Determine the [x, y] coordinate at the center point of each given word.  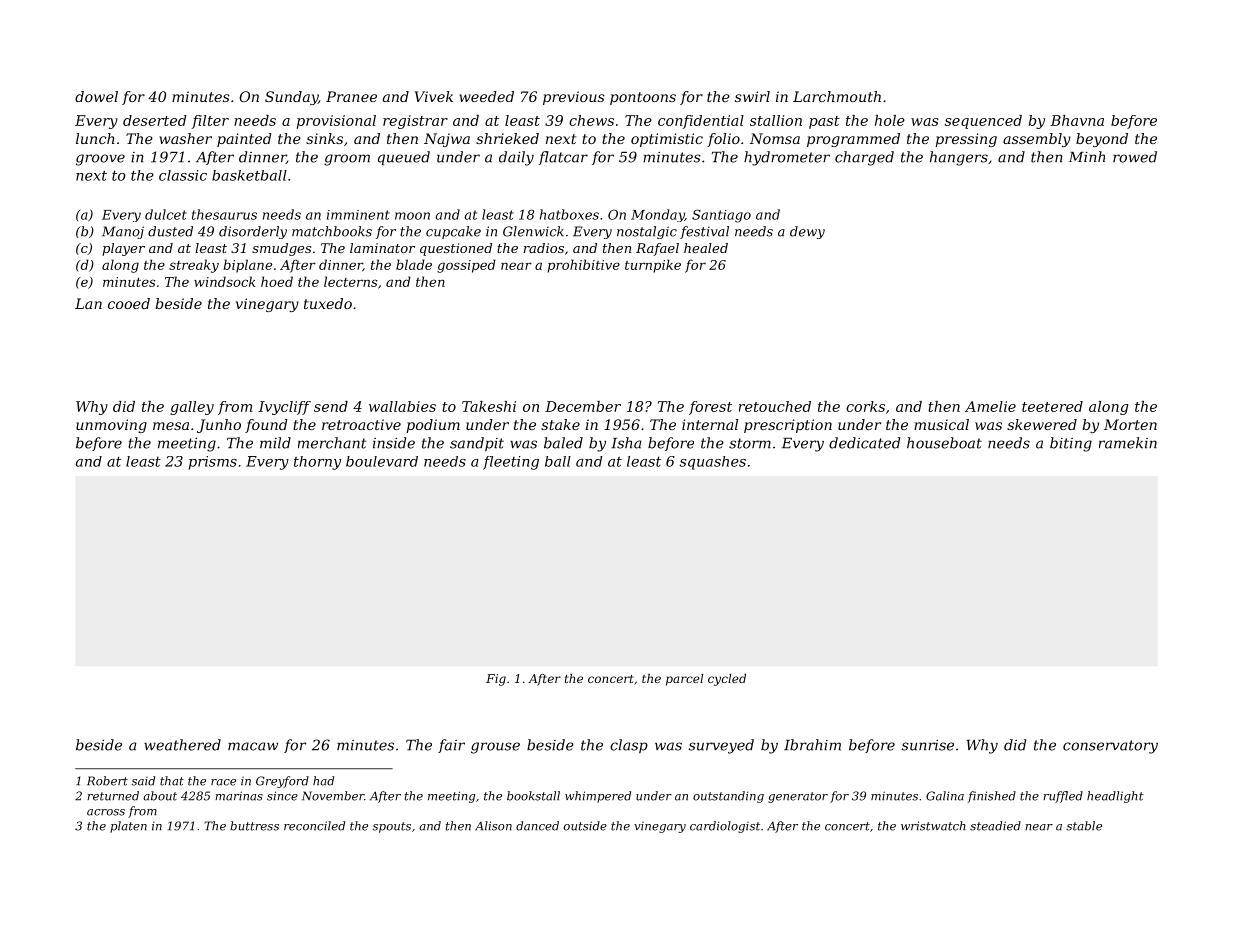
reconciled [314, 826]
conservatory [1110, 747]
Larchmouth [837, 96]
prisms [213, 463]
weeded [486, 96]
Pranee [351, 96]
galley [192, 408]
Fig [496, 680]
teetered [1052, 406]
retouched [775, 406]
